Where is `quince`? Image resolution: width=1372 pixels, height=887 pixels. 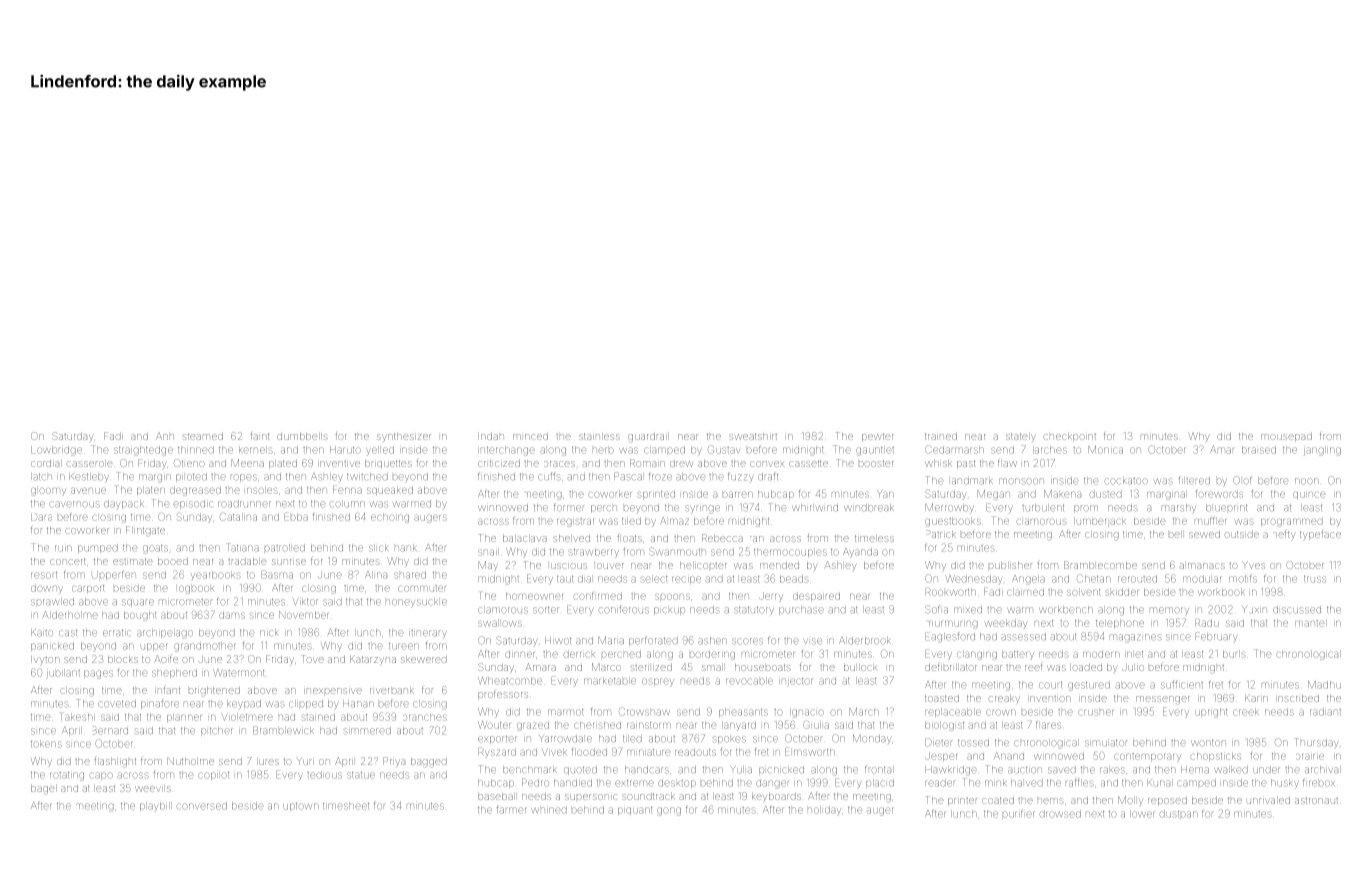
quince is located at coordinates (1309, 495).
